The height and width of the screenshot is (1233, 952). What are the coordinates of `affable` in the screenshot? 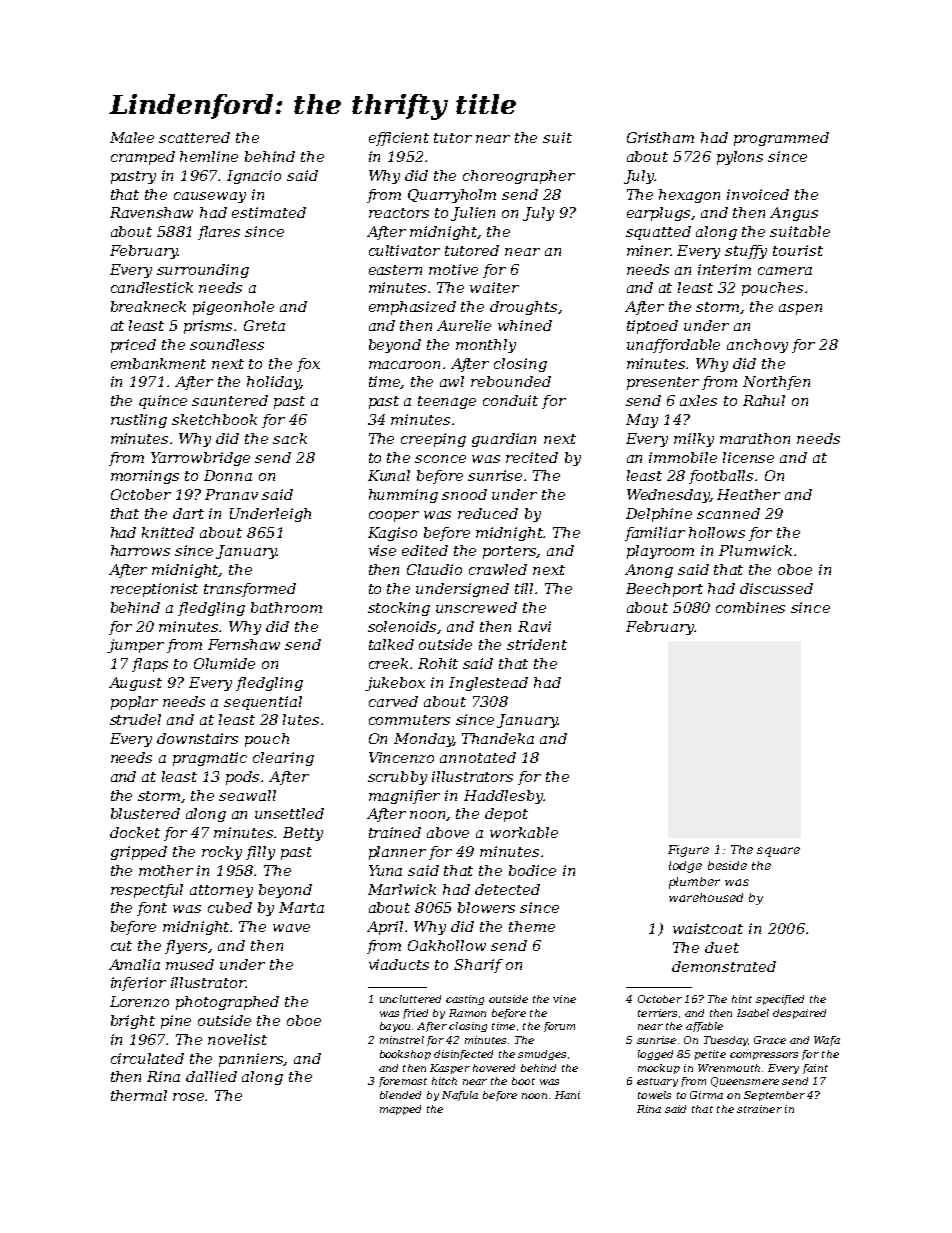 It's located at (704, 1027).
